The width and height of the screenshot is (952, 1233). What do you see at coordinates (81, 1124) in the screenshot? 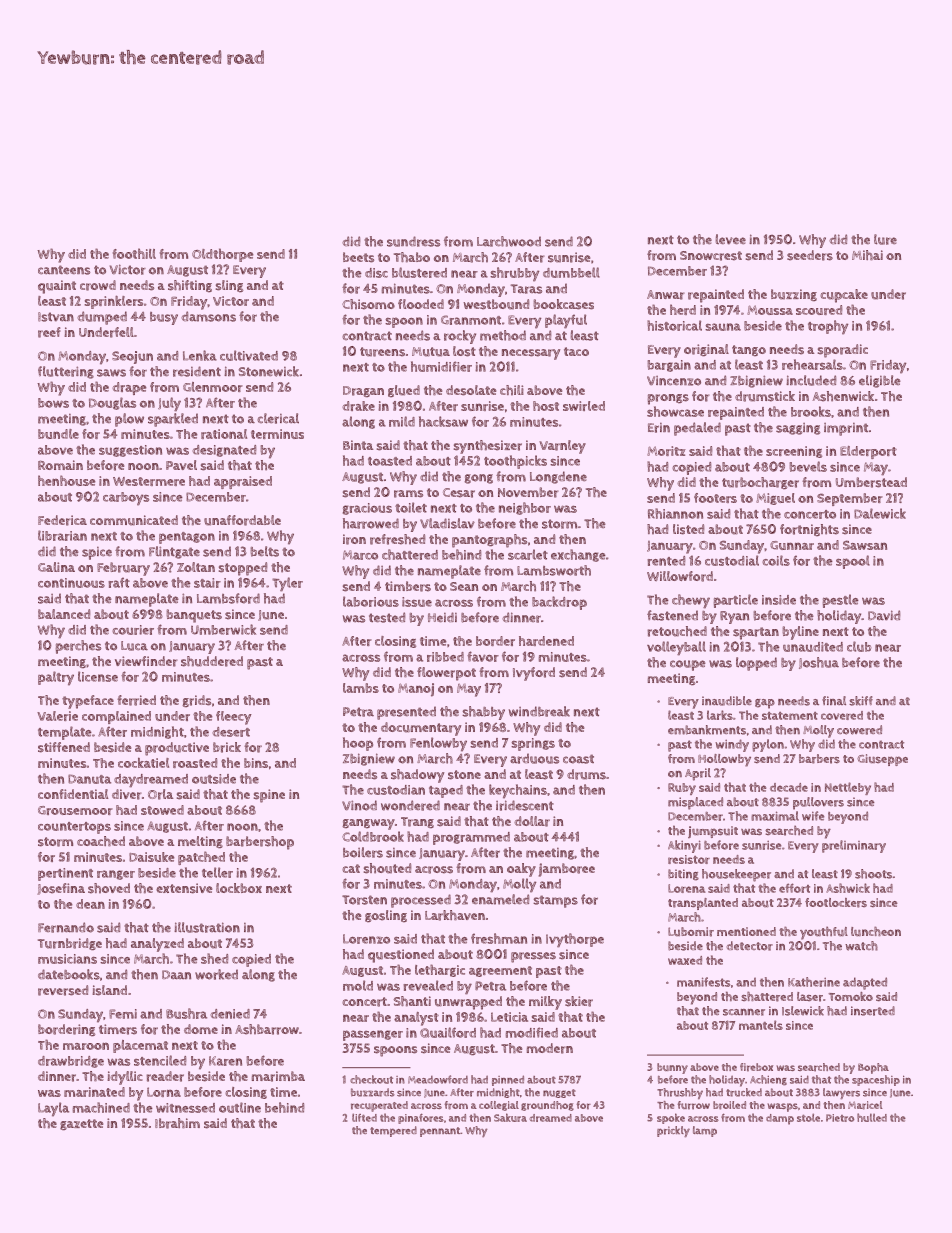
I see `gazette` at bounding box center [81, 1124].
